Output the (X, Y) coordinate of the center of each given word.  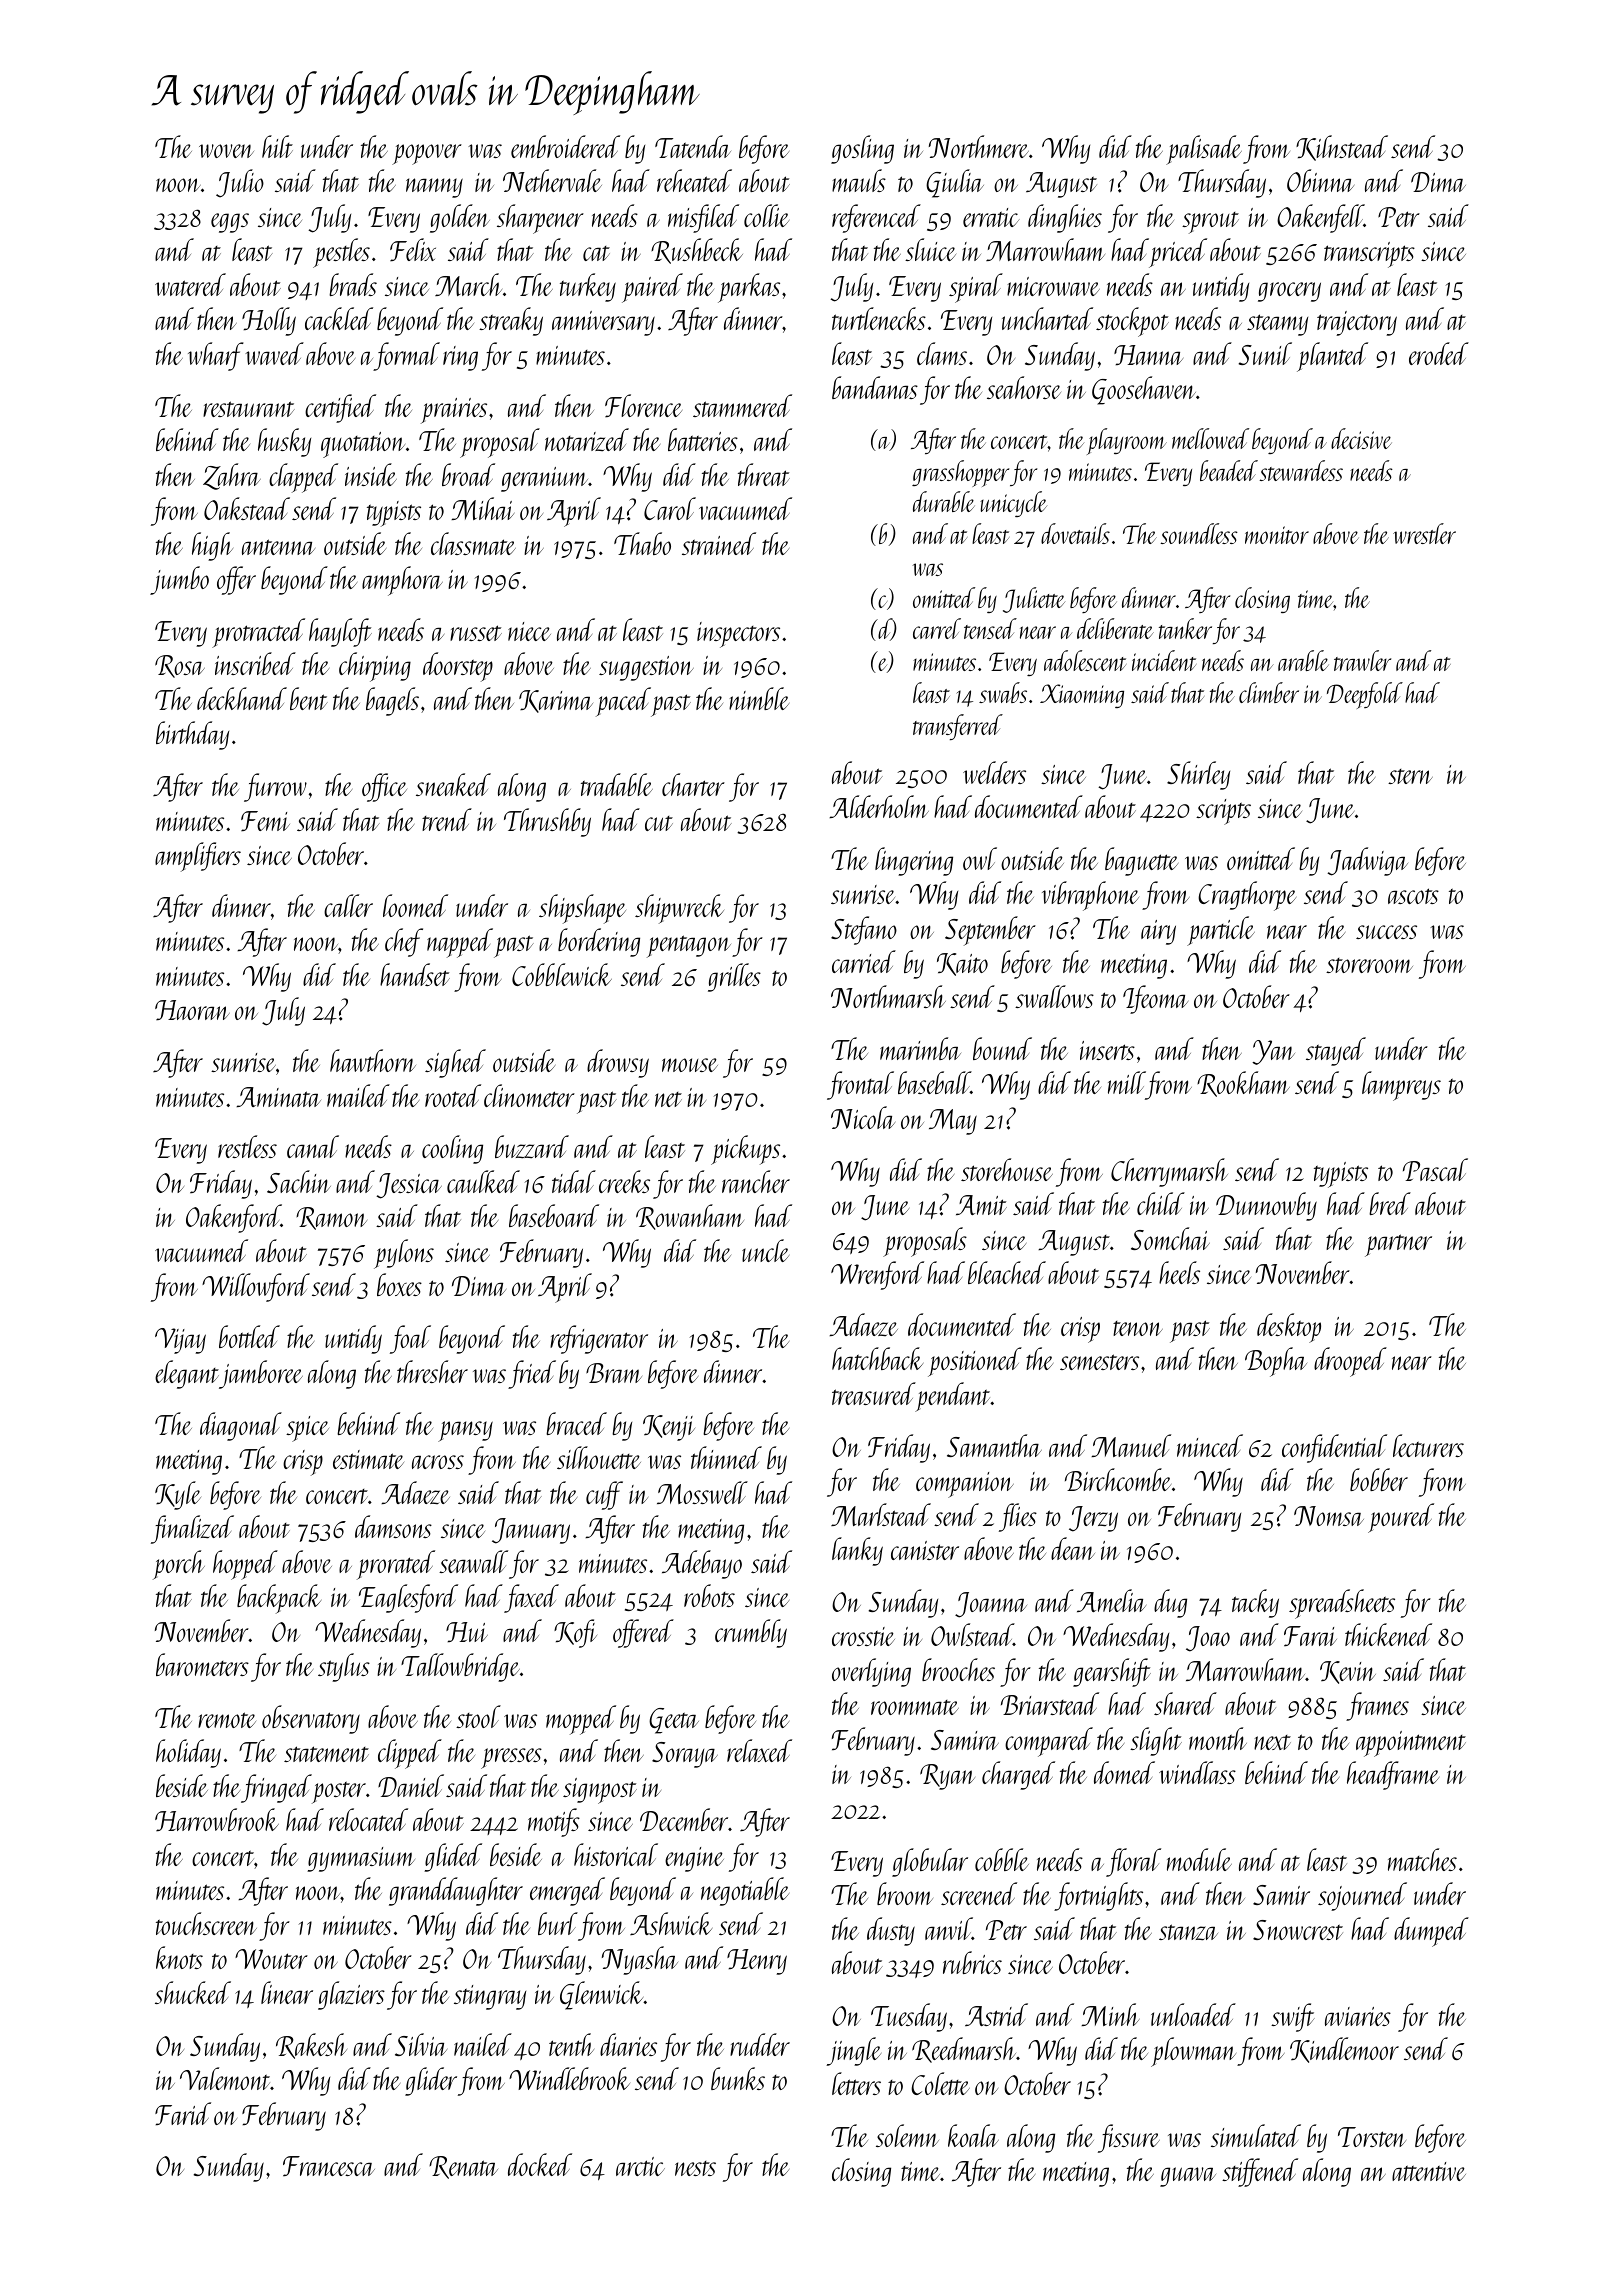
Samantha (994, 1445)
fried (532, 1374)
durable (944, 501)
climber (1269, 692)
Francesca (329, 2166)
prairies (454, 411)
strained (719, 543)
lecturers (1428, 1445)
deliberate (1115, 628)
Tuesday (909, 2017)
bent (309, 698)
